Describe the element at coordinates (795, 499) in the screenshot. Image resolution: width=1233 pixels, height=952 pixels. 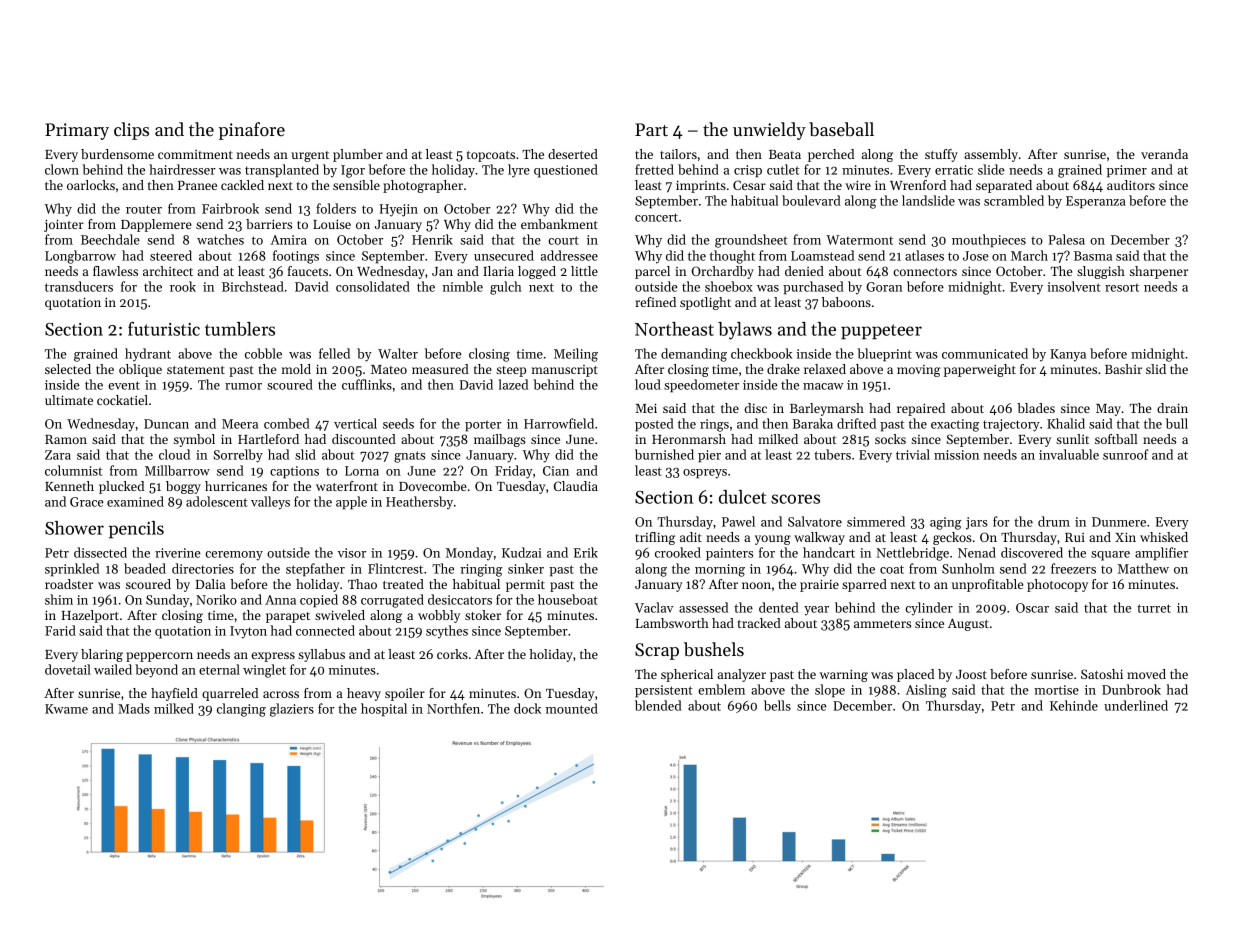
I see `scores` at that location.
